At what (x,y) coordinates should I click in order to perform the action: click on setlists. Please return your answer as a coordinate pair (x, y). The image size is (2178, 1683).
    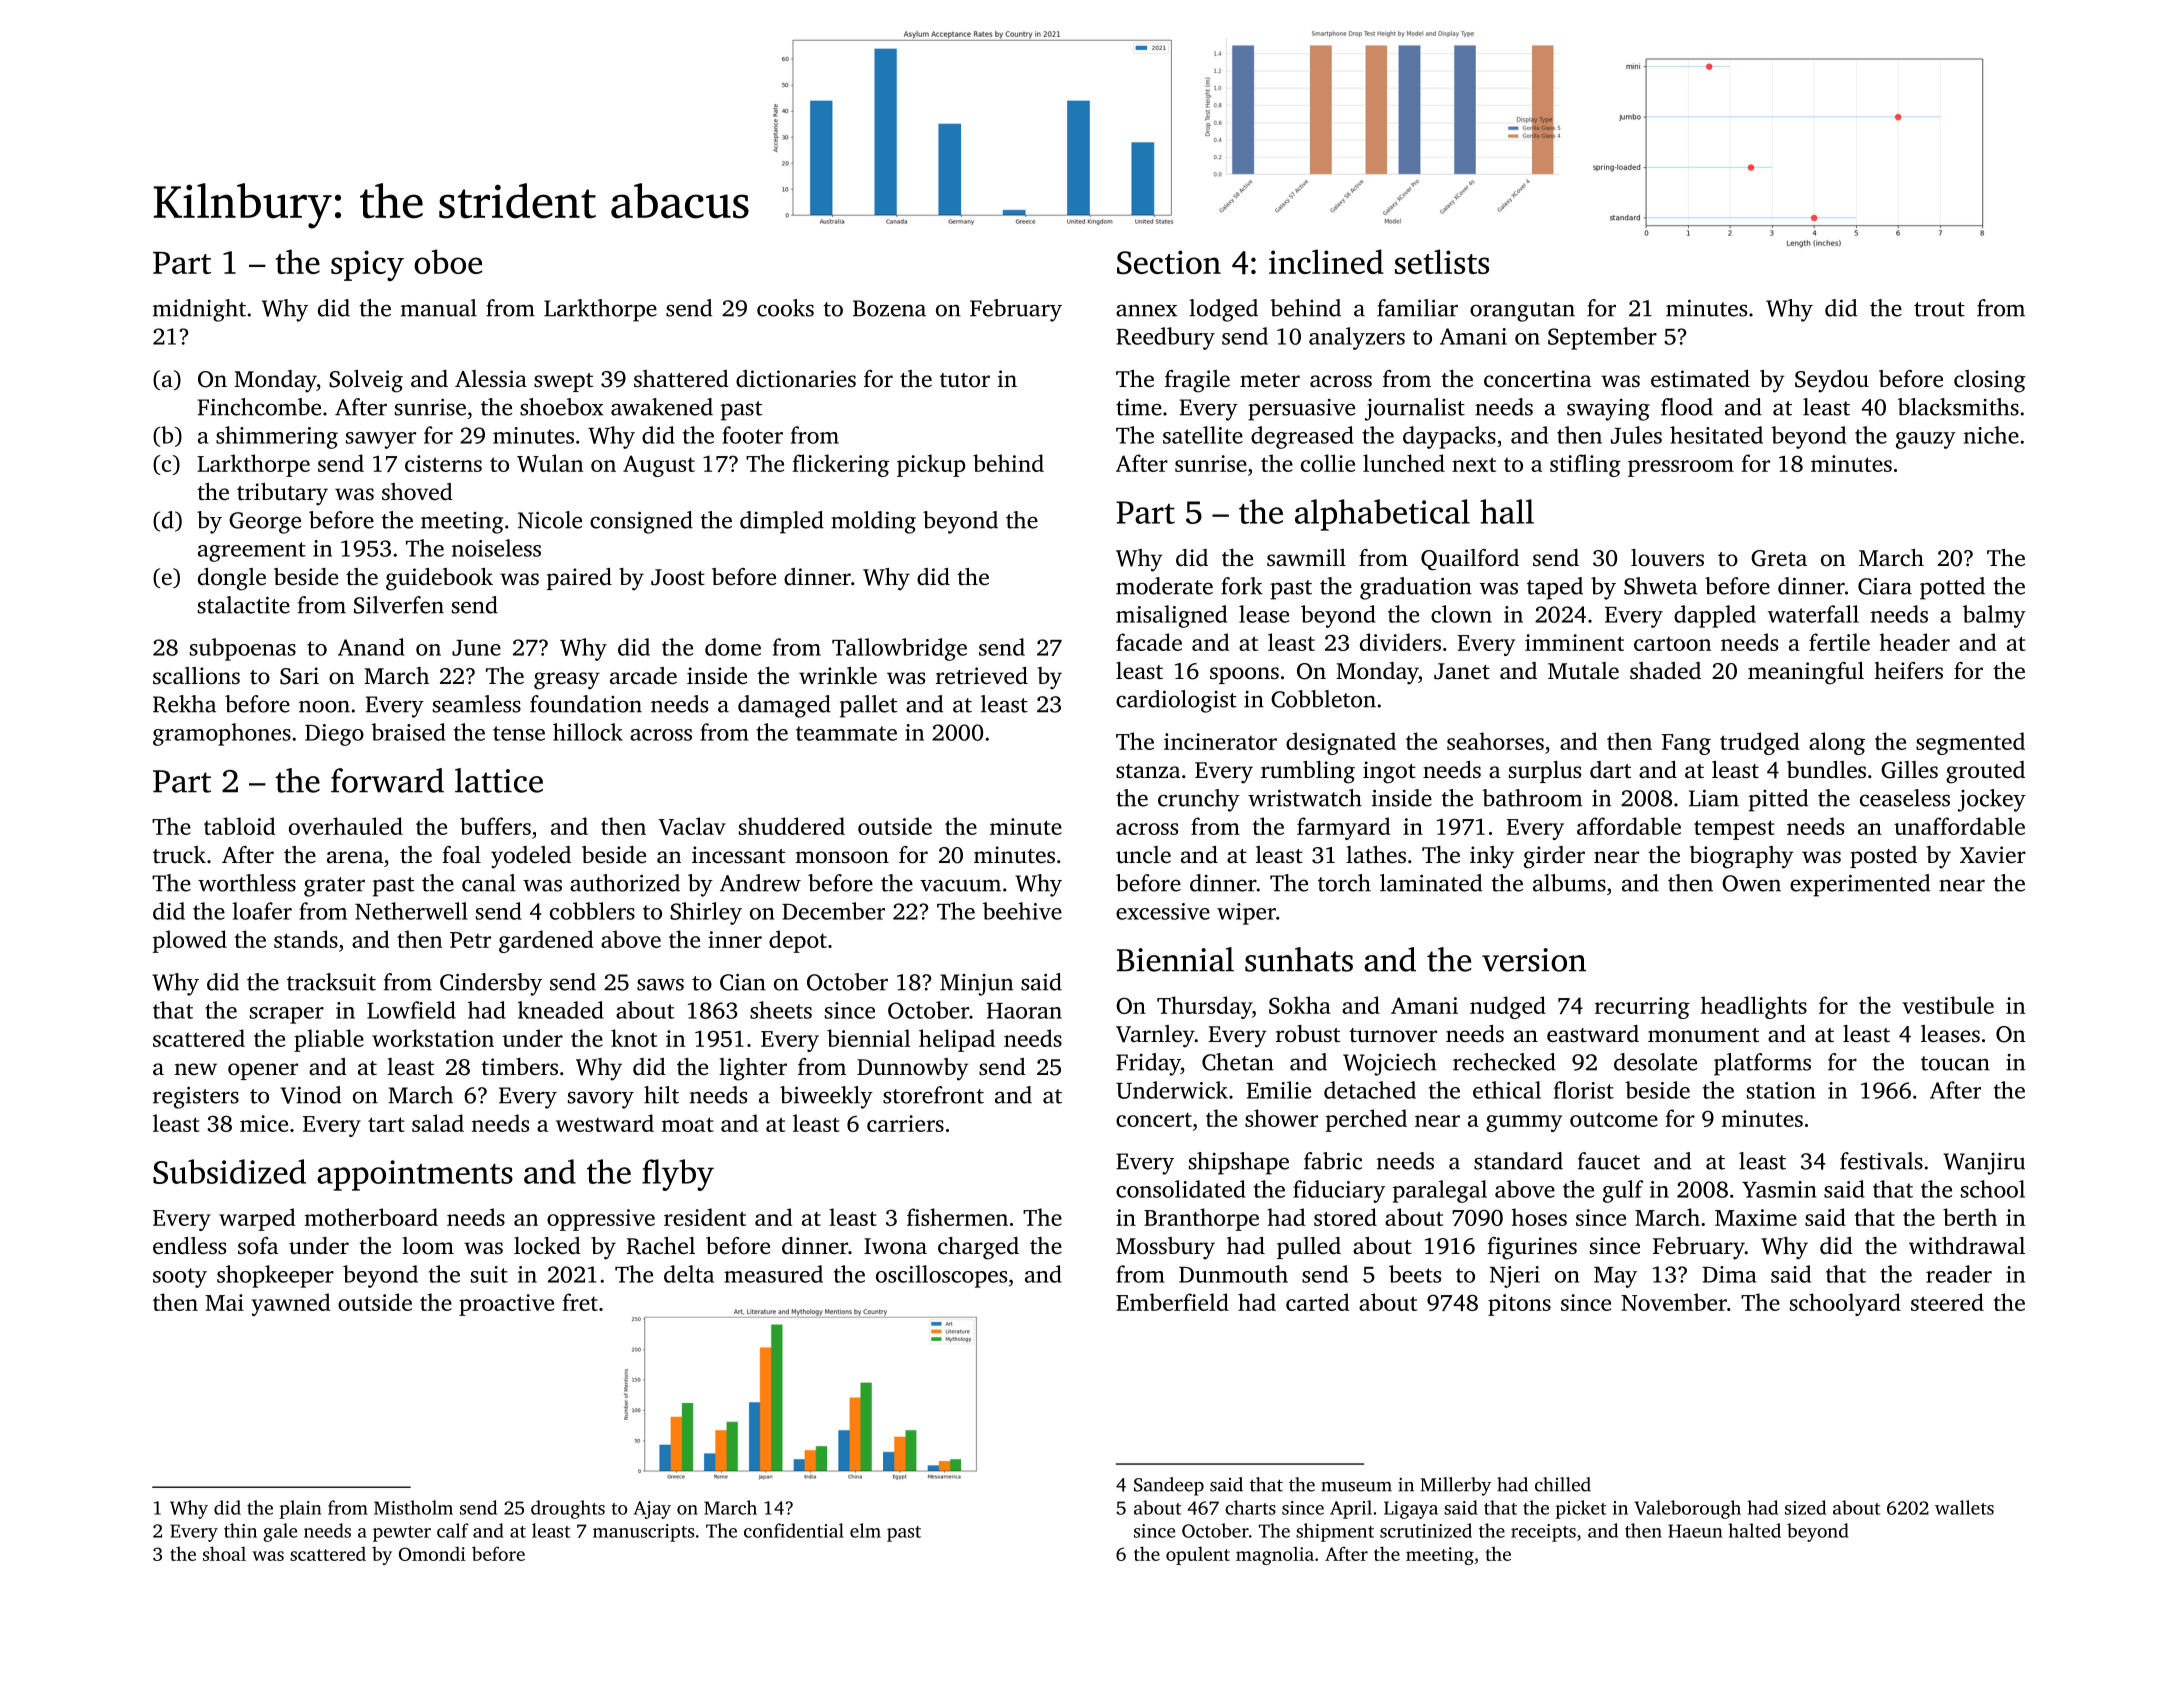
    Looking at the image, I should click on (1442, 261).
